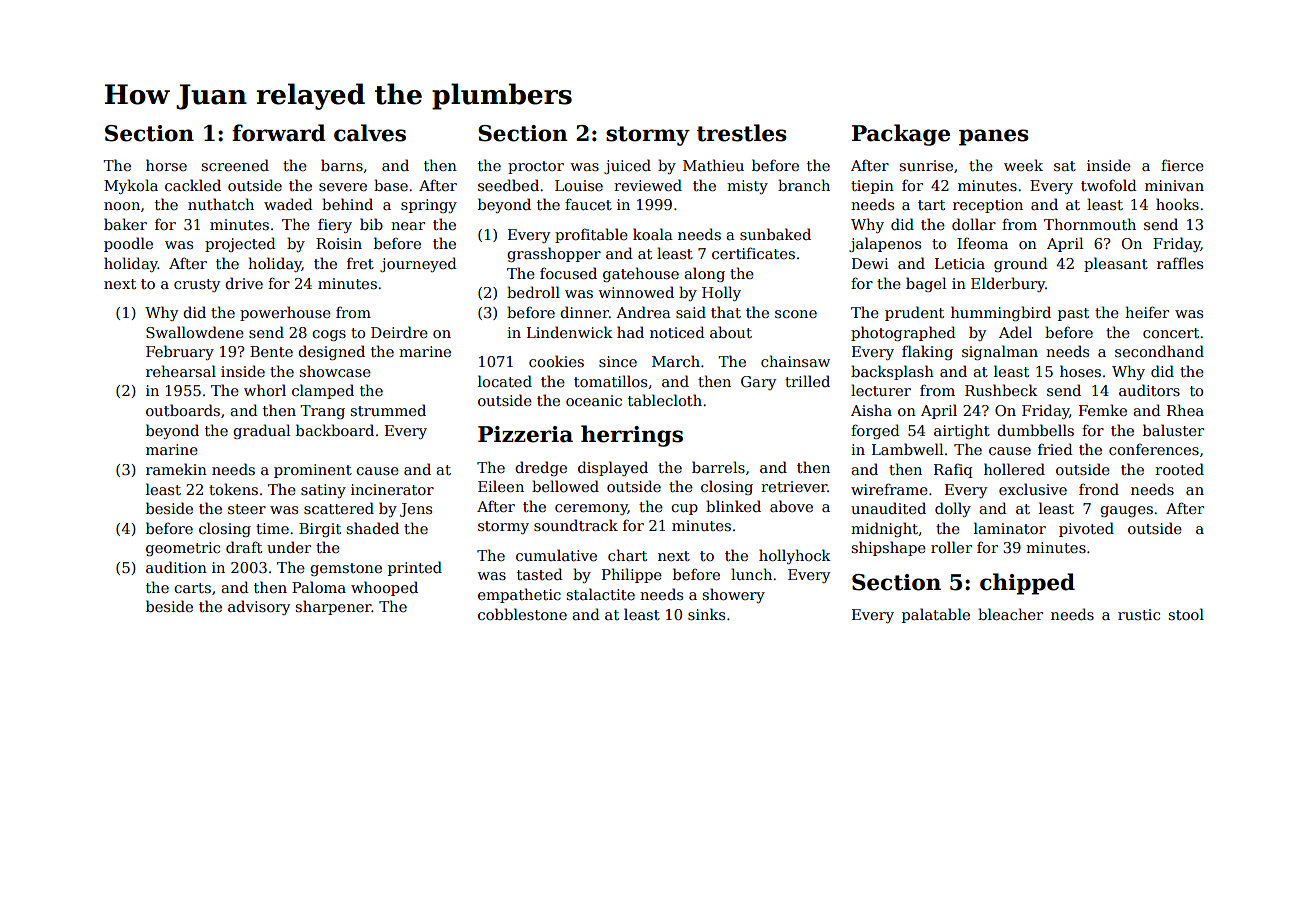  What do you see at coordinates (751, 574) in the document?
I see `lunch` at bounding box center [751, 574].
